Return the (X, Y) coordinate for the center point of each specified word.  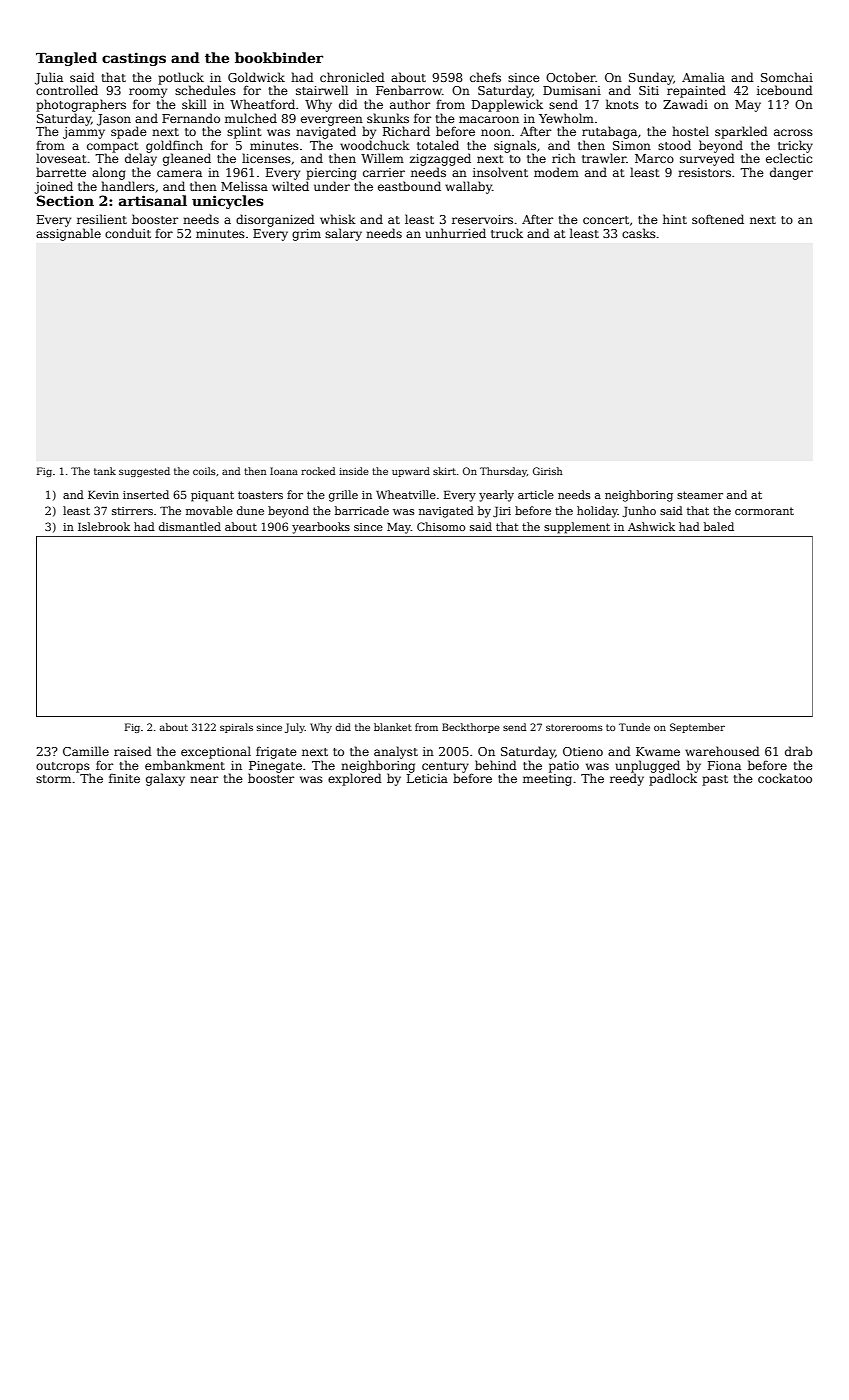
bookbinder (279, 57)
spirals (236, 728)
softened (718, 219)
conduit (128, 233)
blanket (393, 727)
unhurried (456, 233)
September (697, 728)
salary (343, 234)
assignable (68, 234)
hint (675, 219)
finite (124, 778)
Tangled (66, 59)
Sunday (651, 78)
